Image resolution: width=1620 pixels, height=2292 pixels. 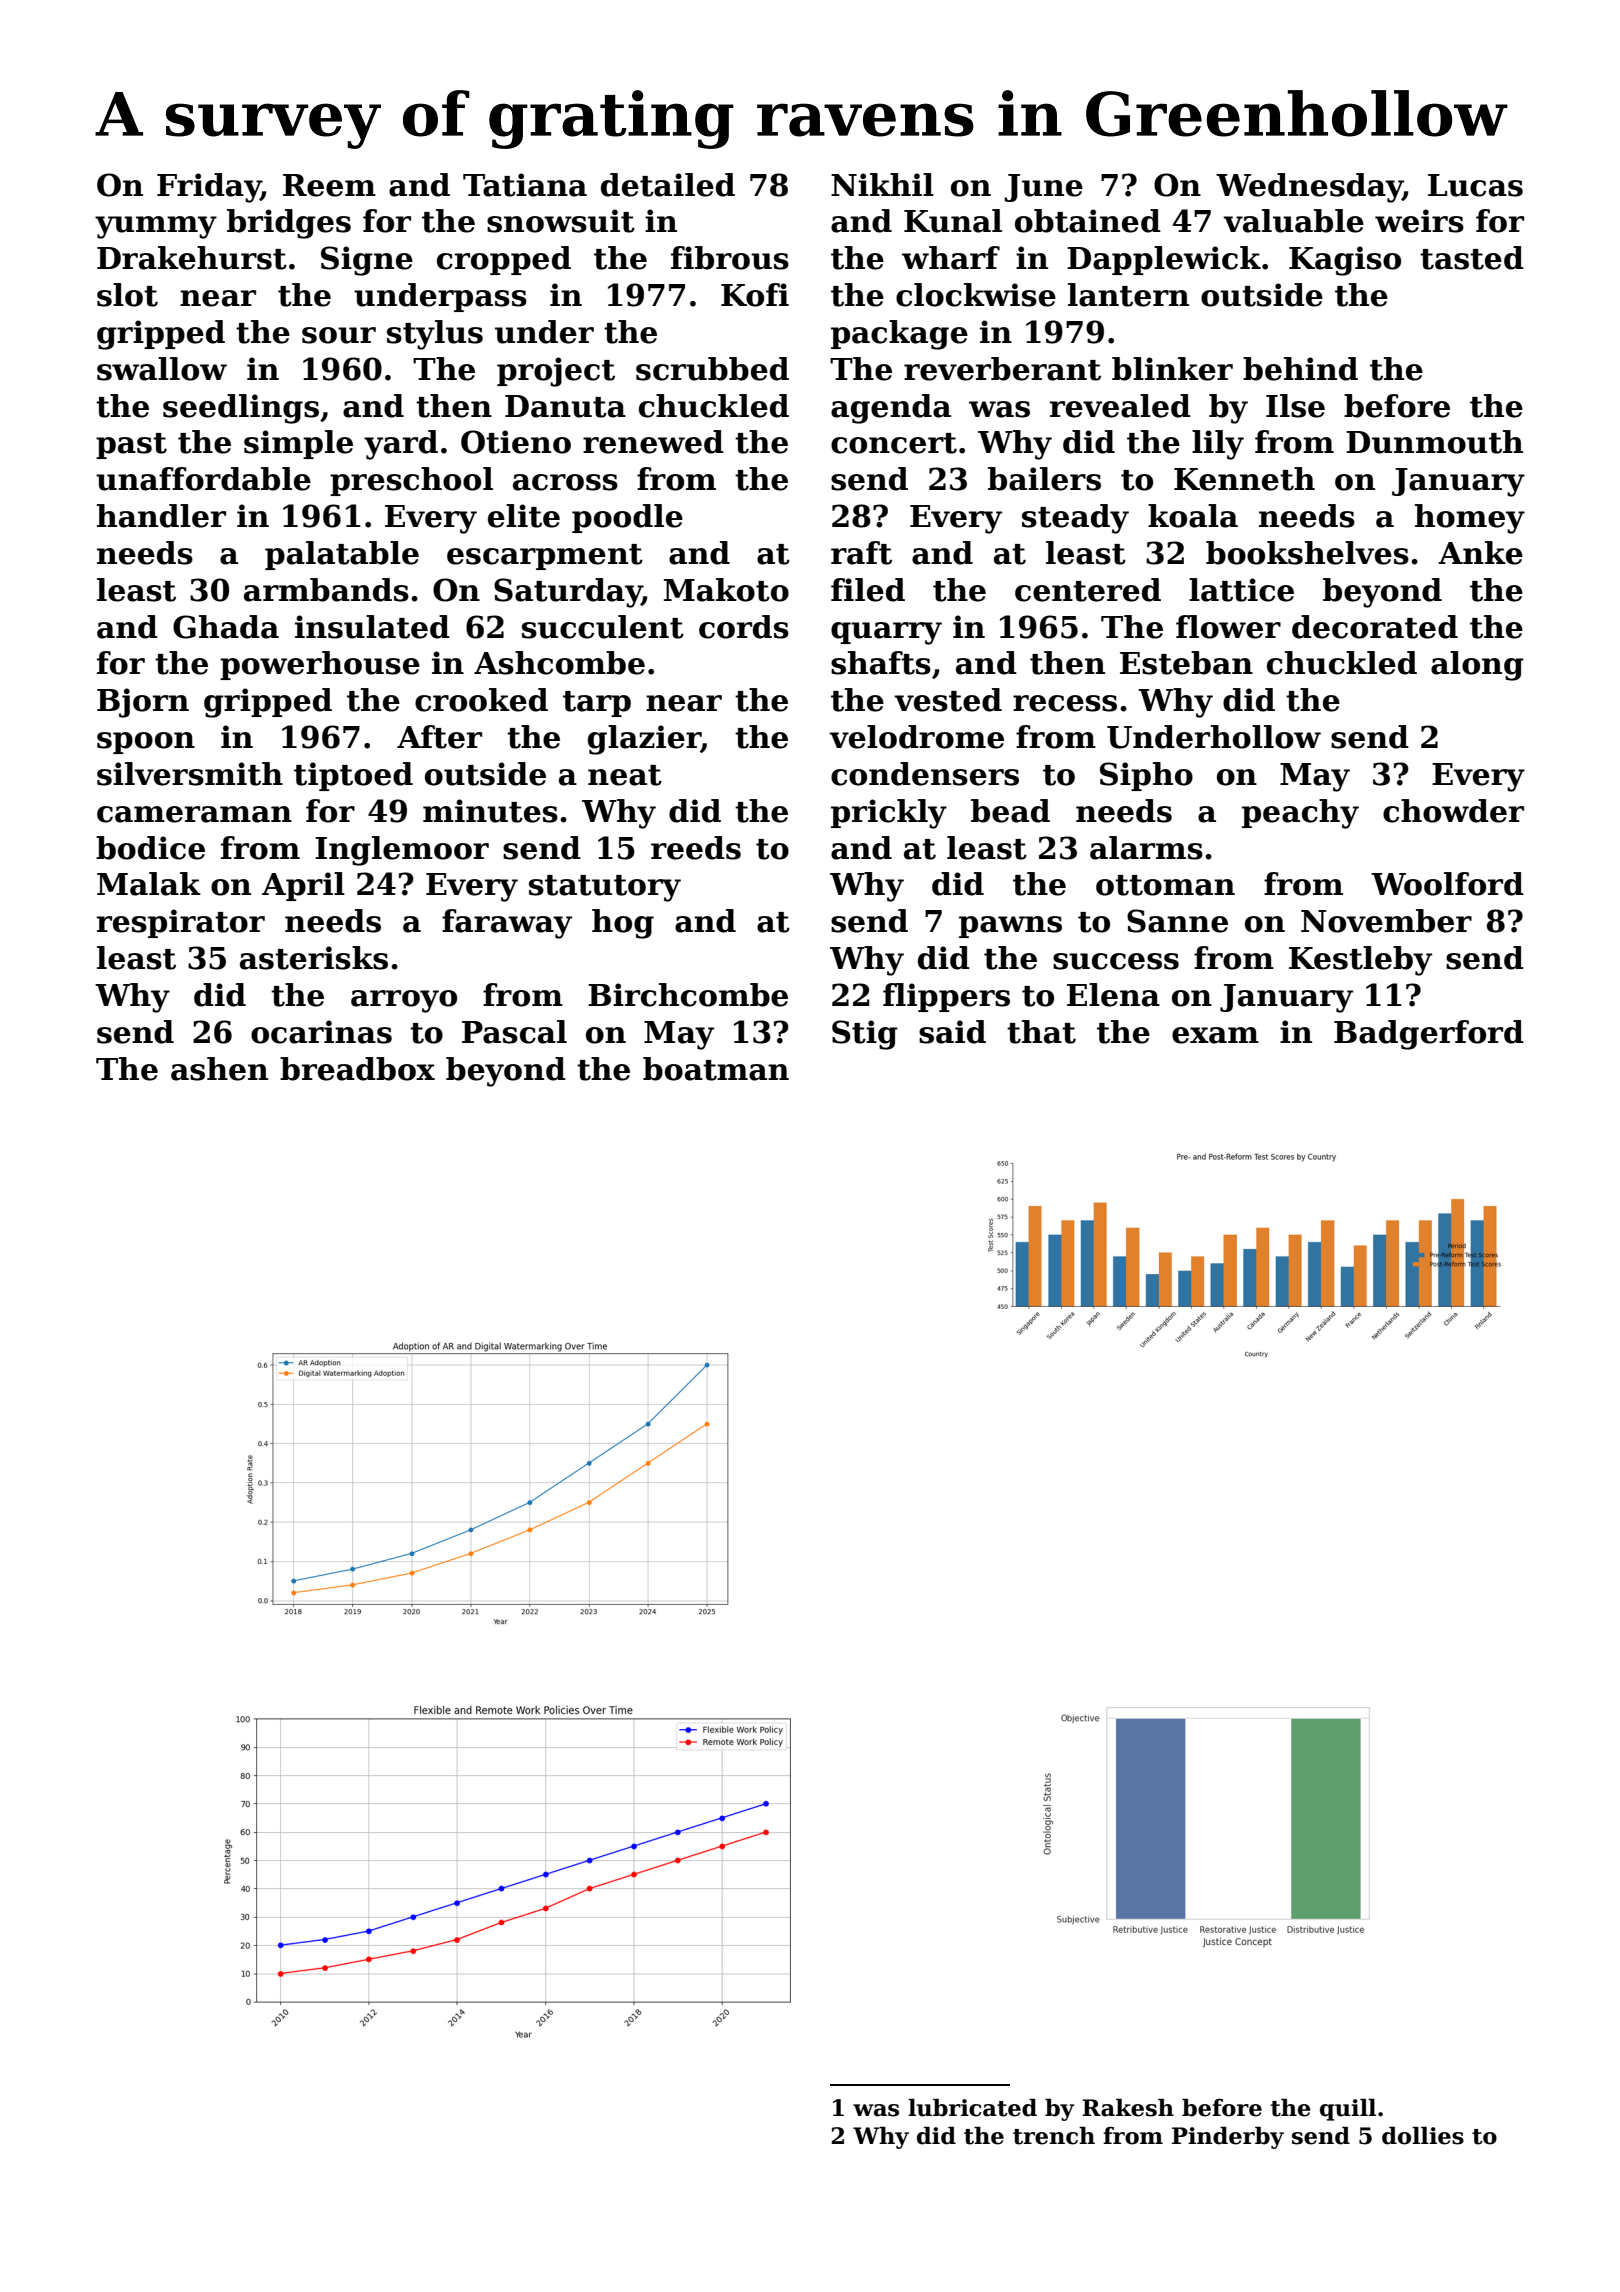 I want to click on lubricated, so click(x=972, y=2108).
